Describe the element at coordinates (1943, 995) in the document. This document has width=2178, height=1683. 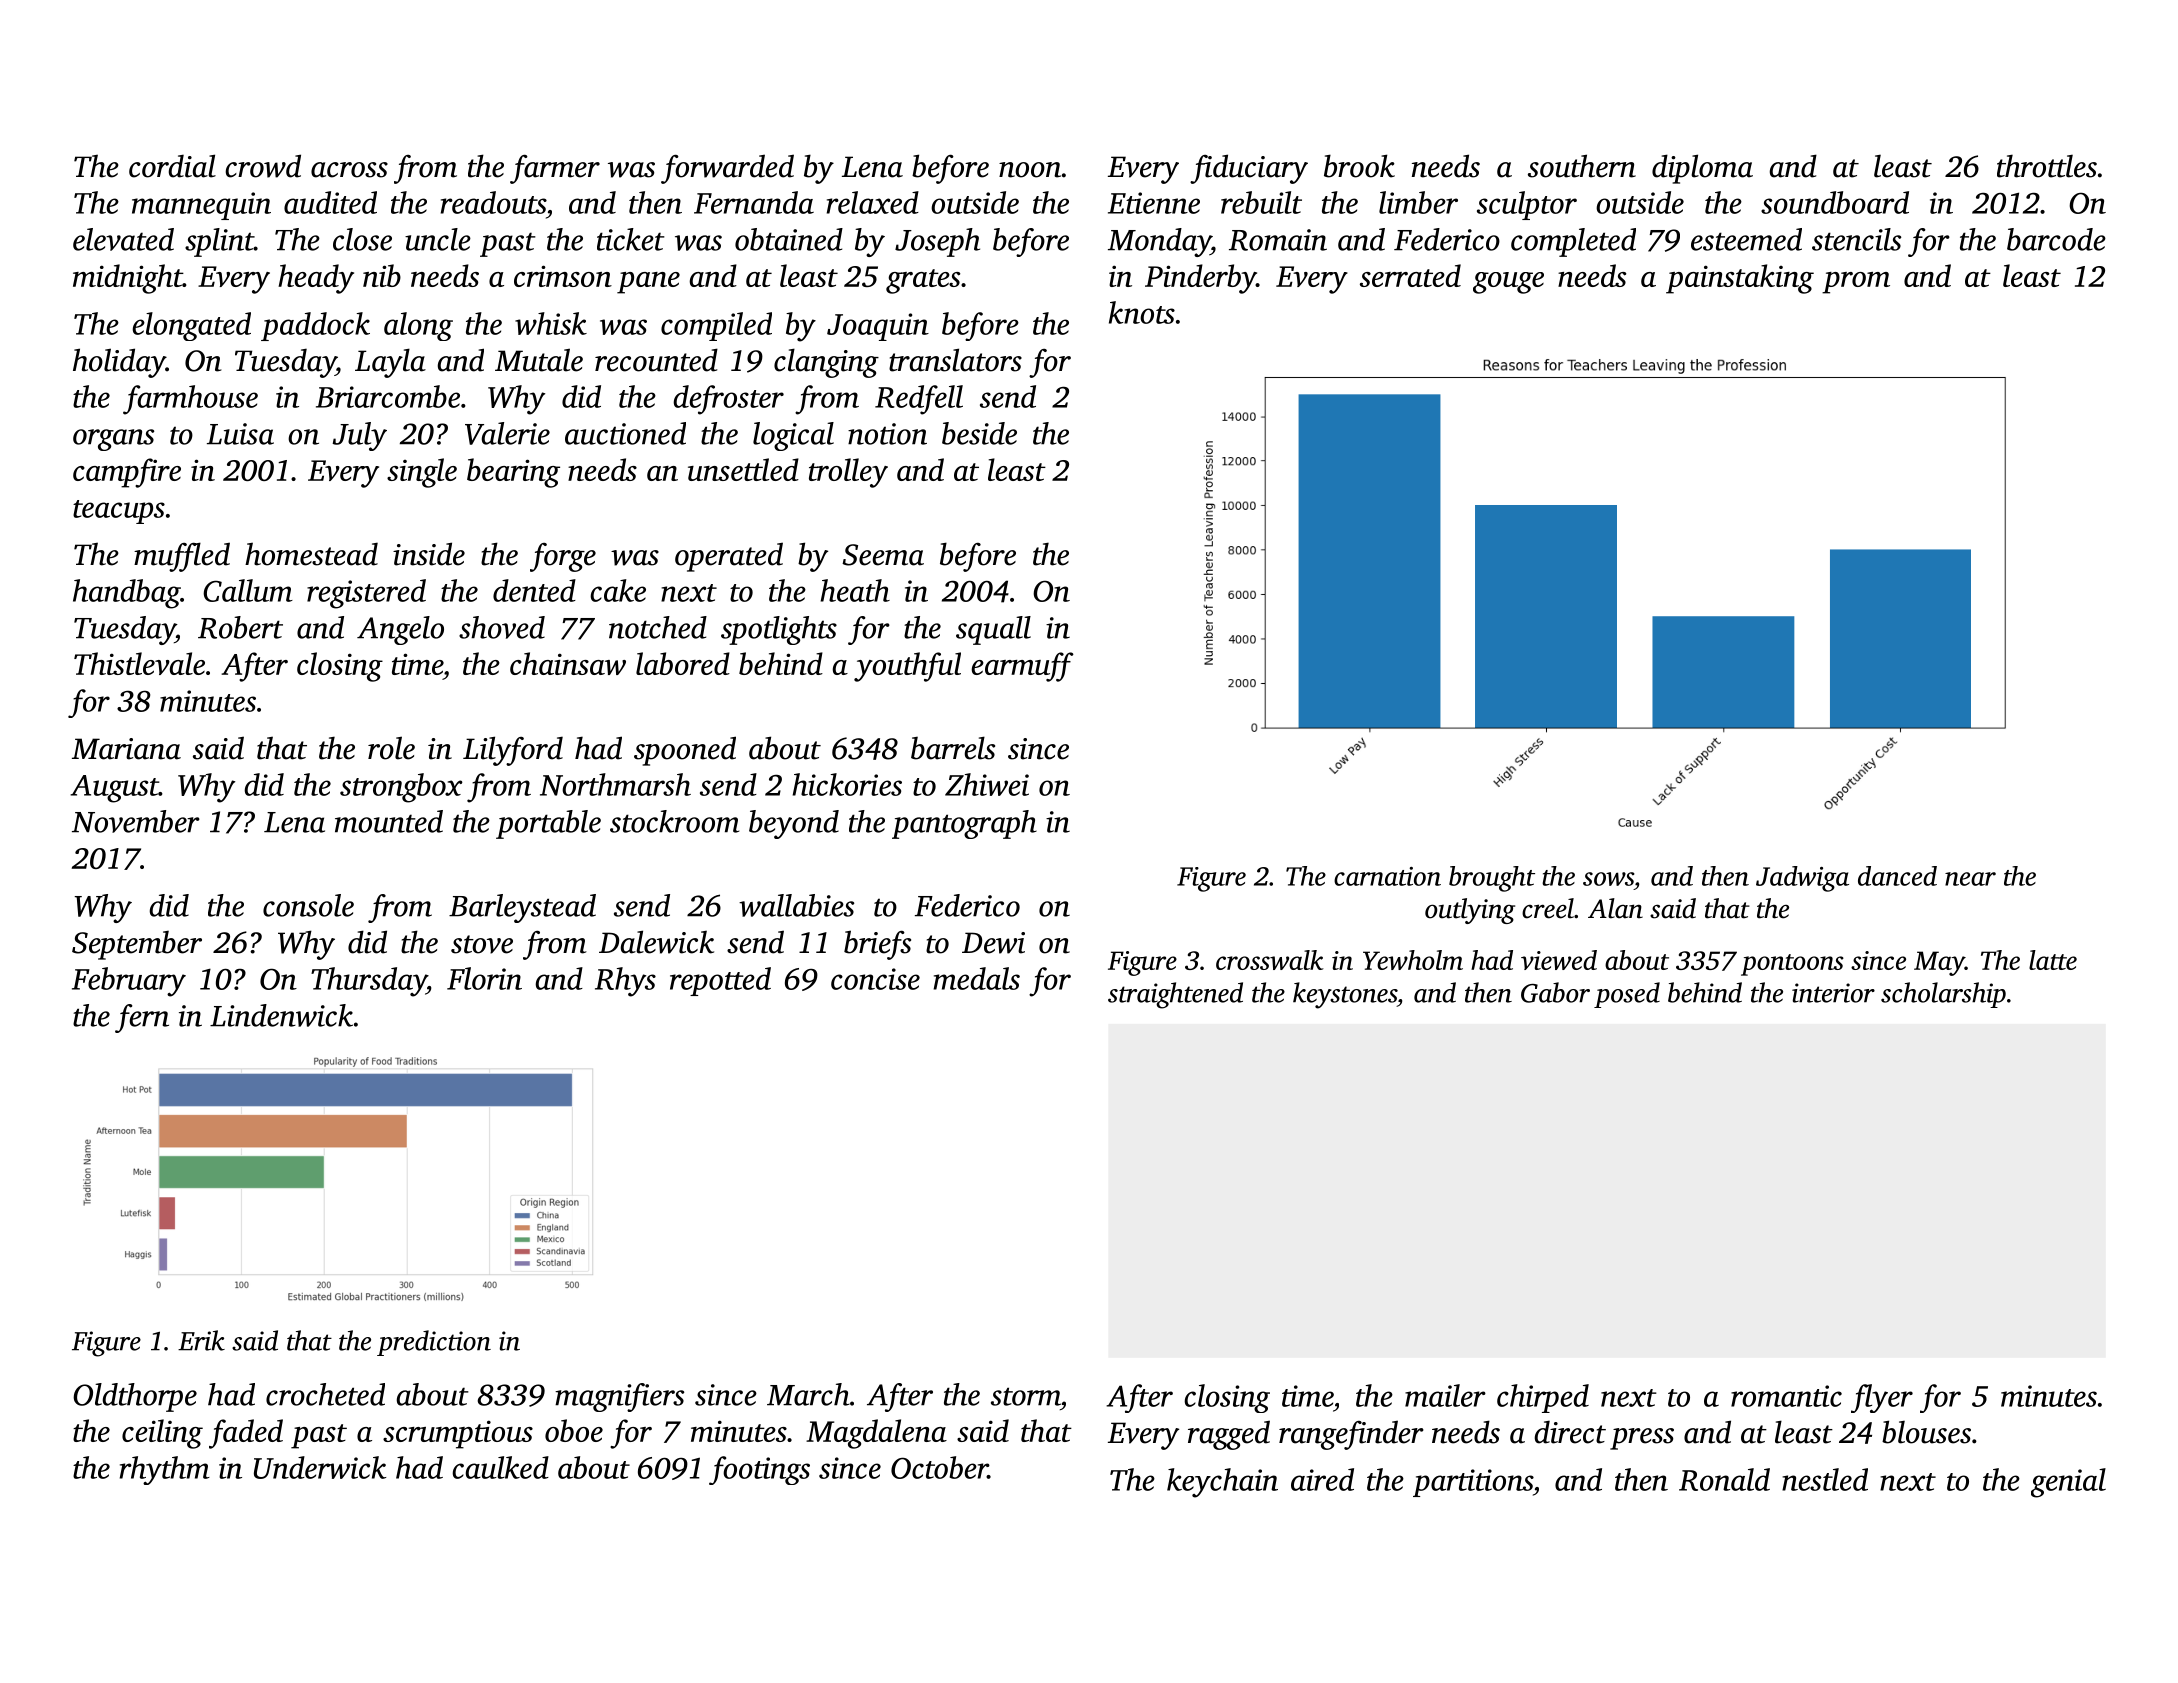
I see `scholarship` at that location.
